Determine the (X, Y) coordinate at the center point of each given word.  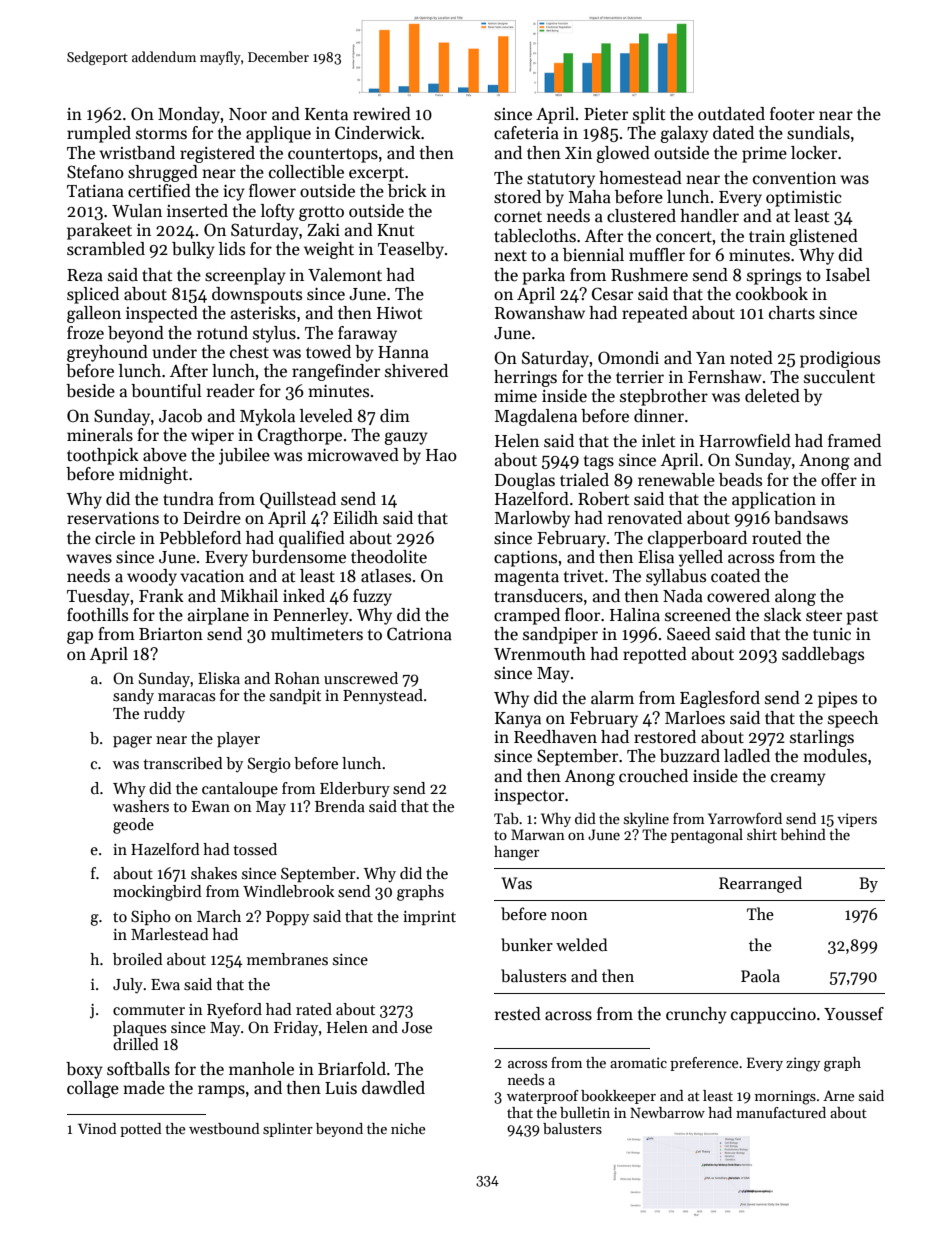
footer (792, 114)
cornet (518, 217)
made (144, 1088)
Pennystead (383, 697)
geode (133, 826)
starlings (822, 738)
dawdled (393, 1088)
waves (89, 559)
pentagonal (707, 836)
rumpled (99, 134)
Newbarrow (667, 1112)
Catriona (419, 634)
